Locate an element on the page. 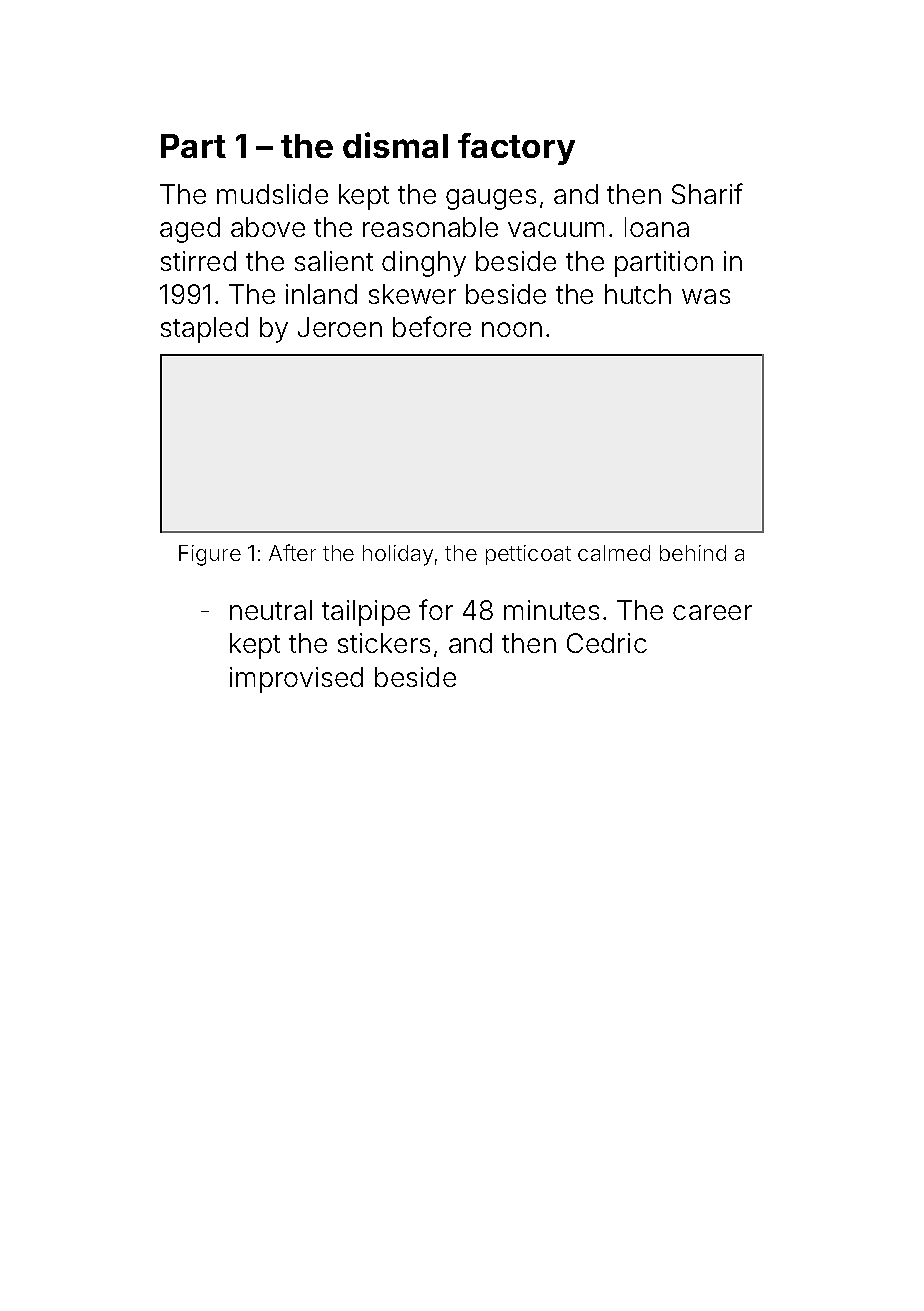  Figure is located at coordinates (210, 555).
